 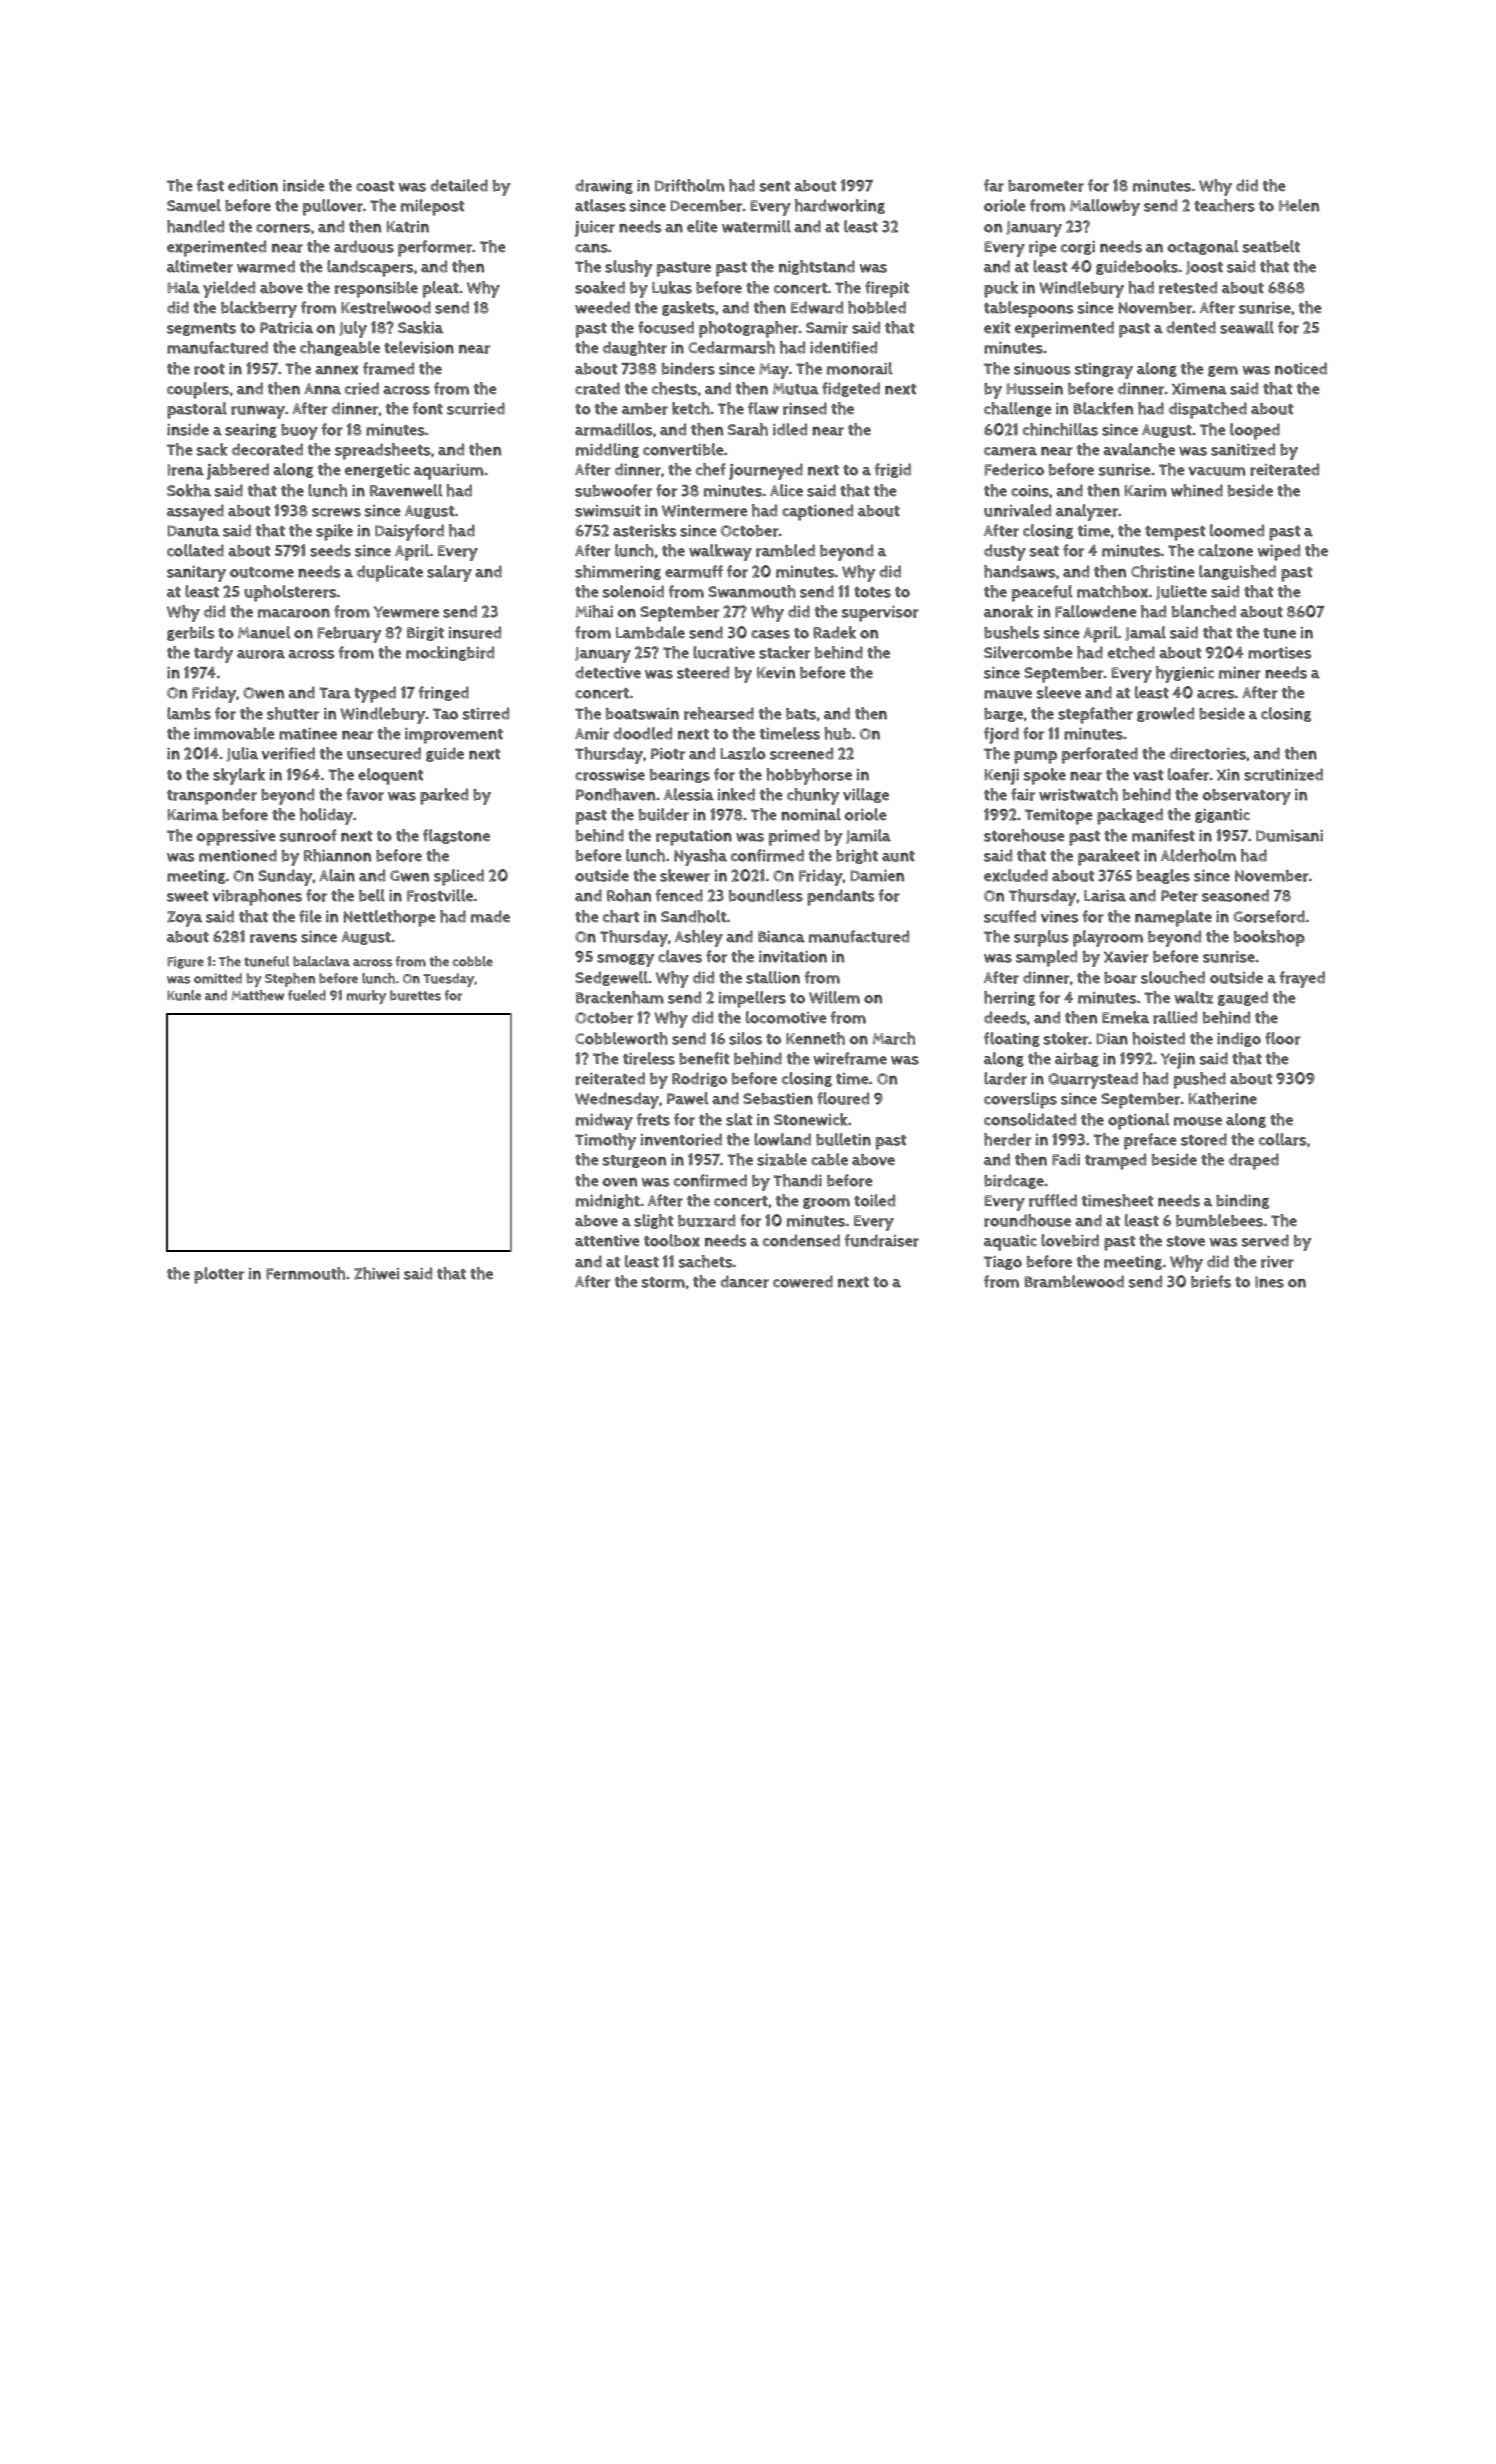 I want to click on cowered, so click(x=803, y=1281).
